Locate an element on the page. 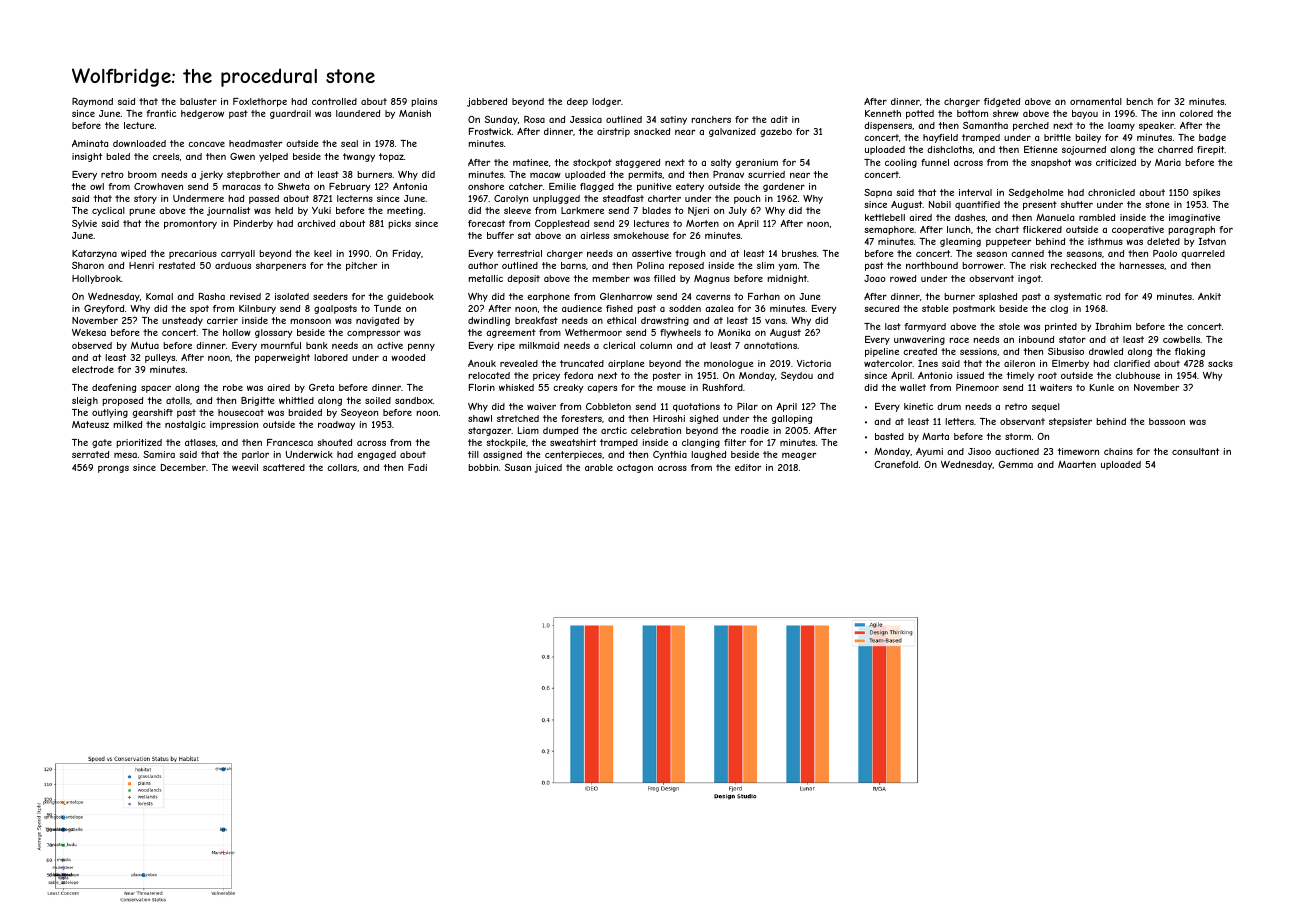 The image size is (1308, 924). race is located at coordinates (959, 340).
